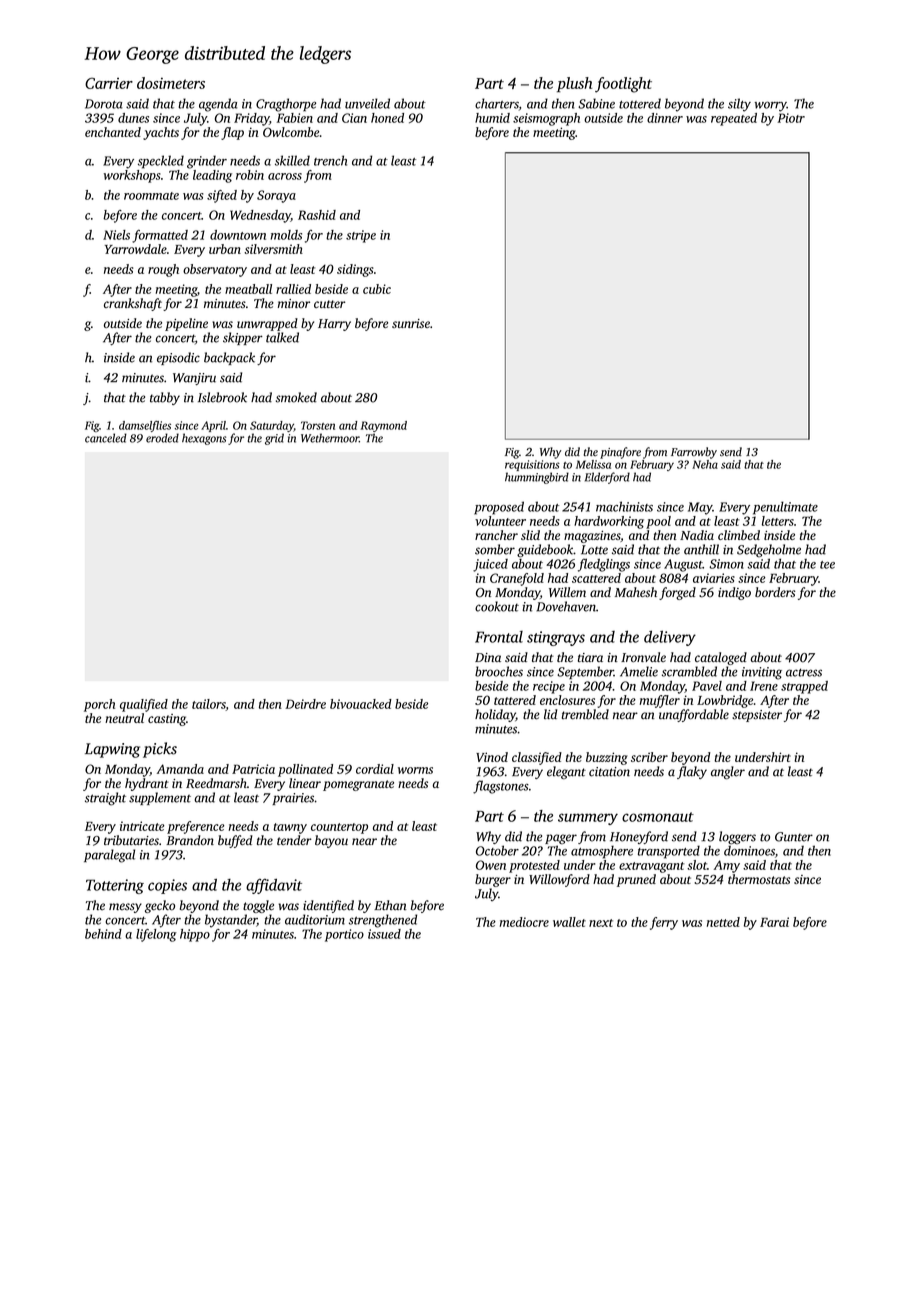  I want to click on silty, so click(739, 105).
